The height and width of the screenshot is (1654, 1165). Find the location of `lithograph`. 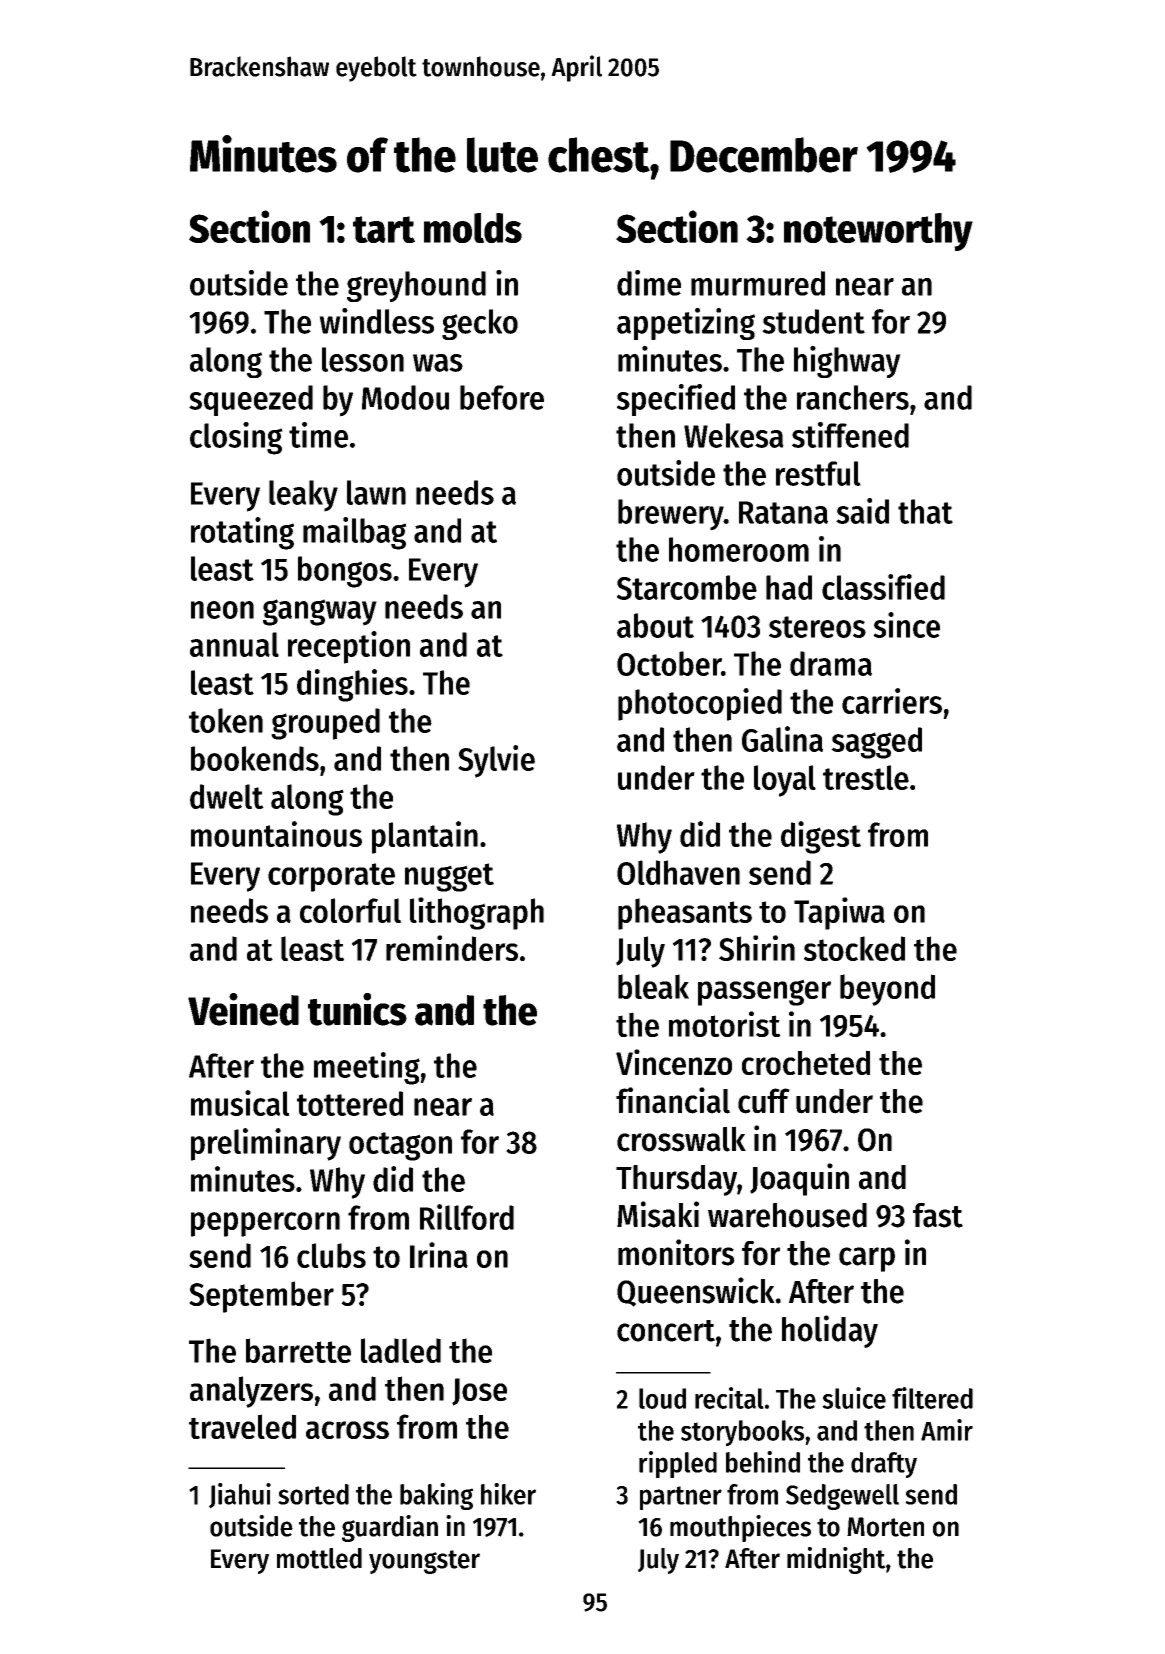

lithograph is located at coordinates (477, 913).
